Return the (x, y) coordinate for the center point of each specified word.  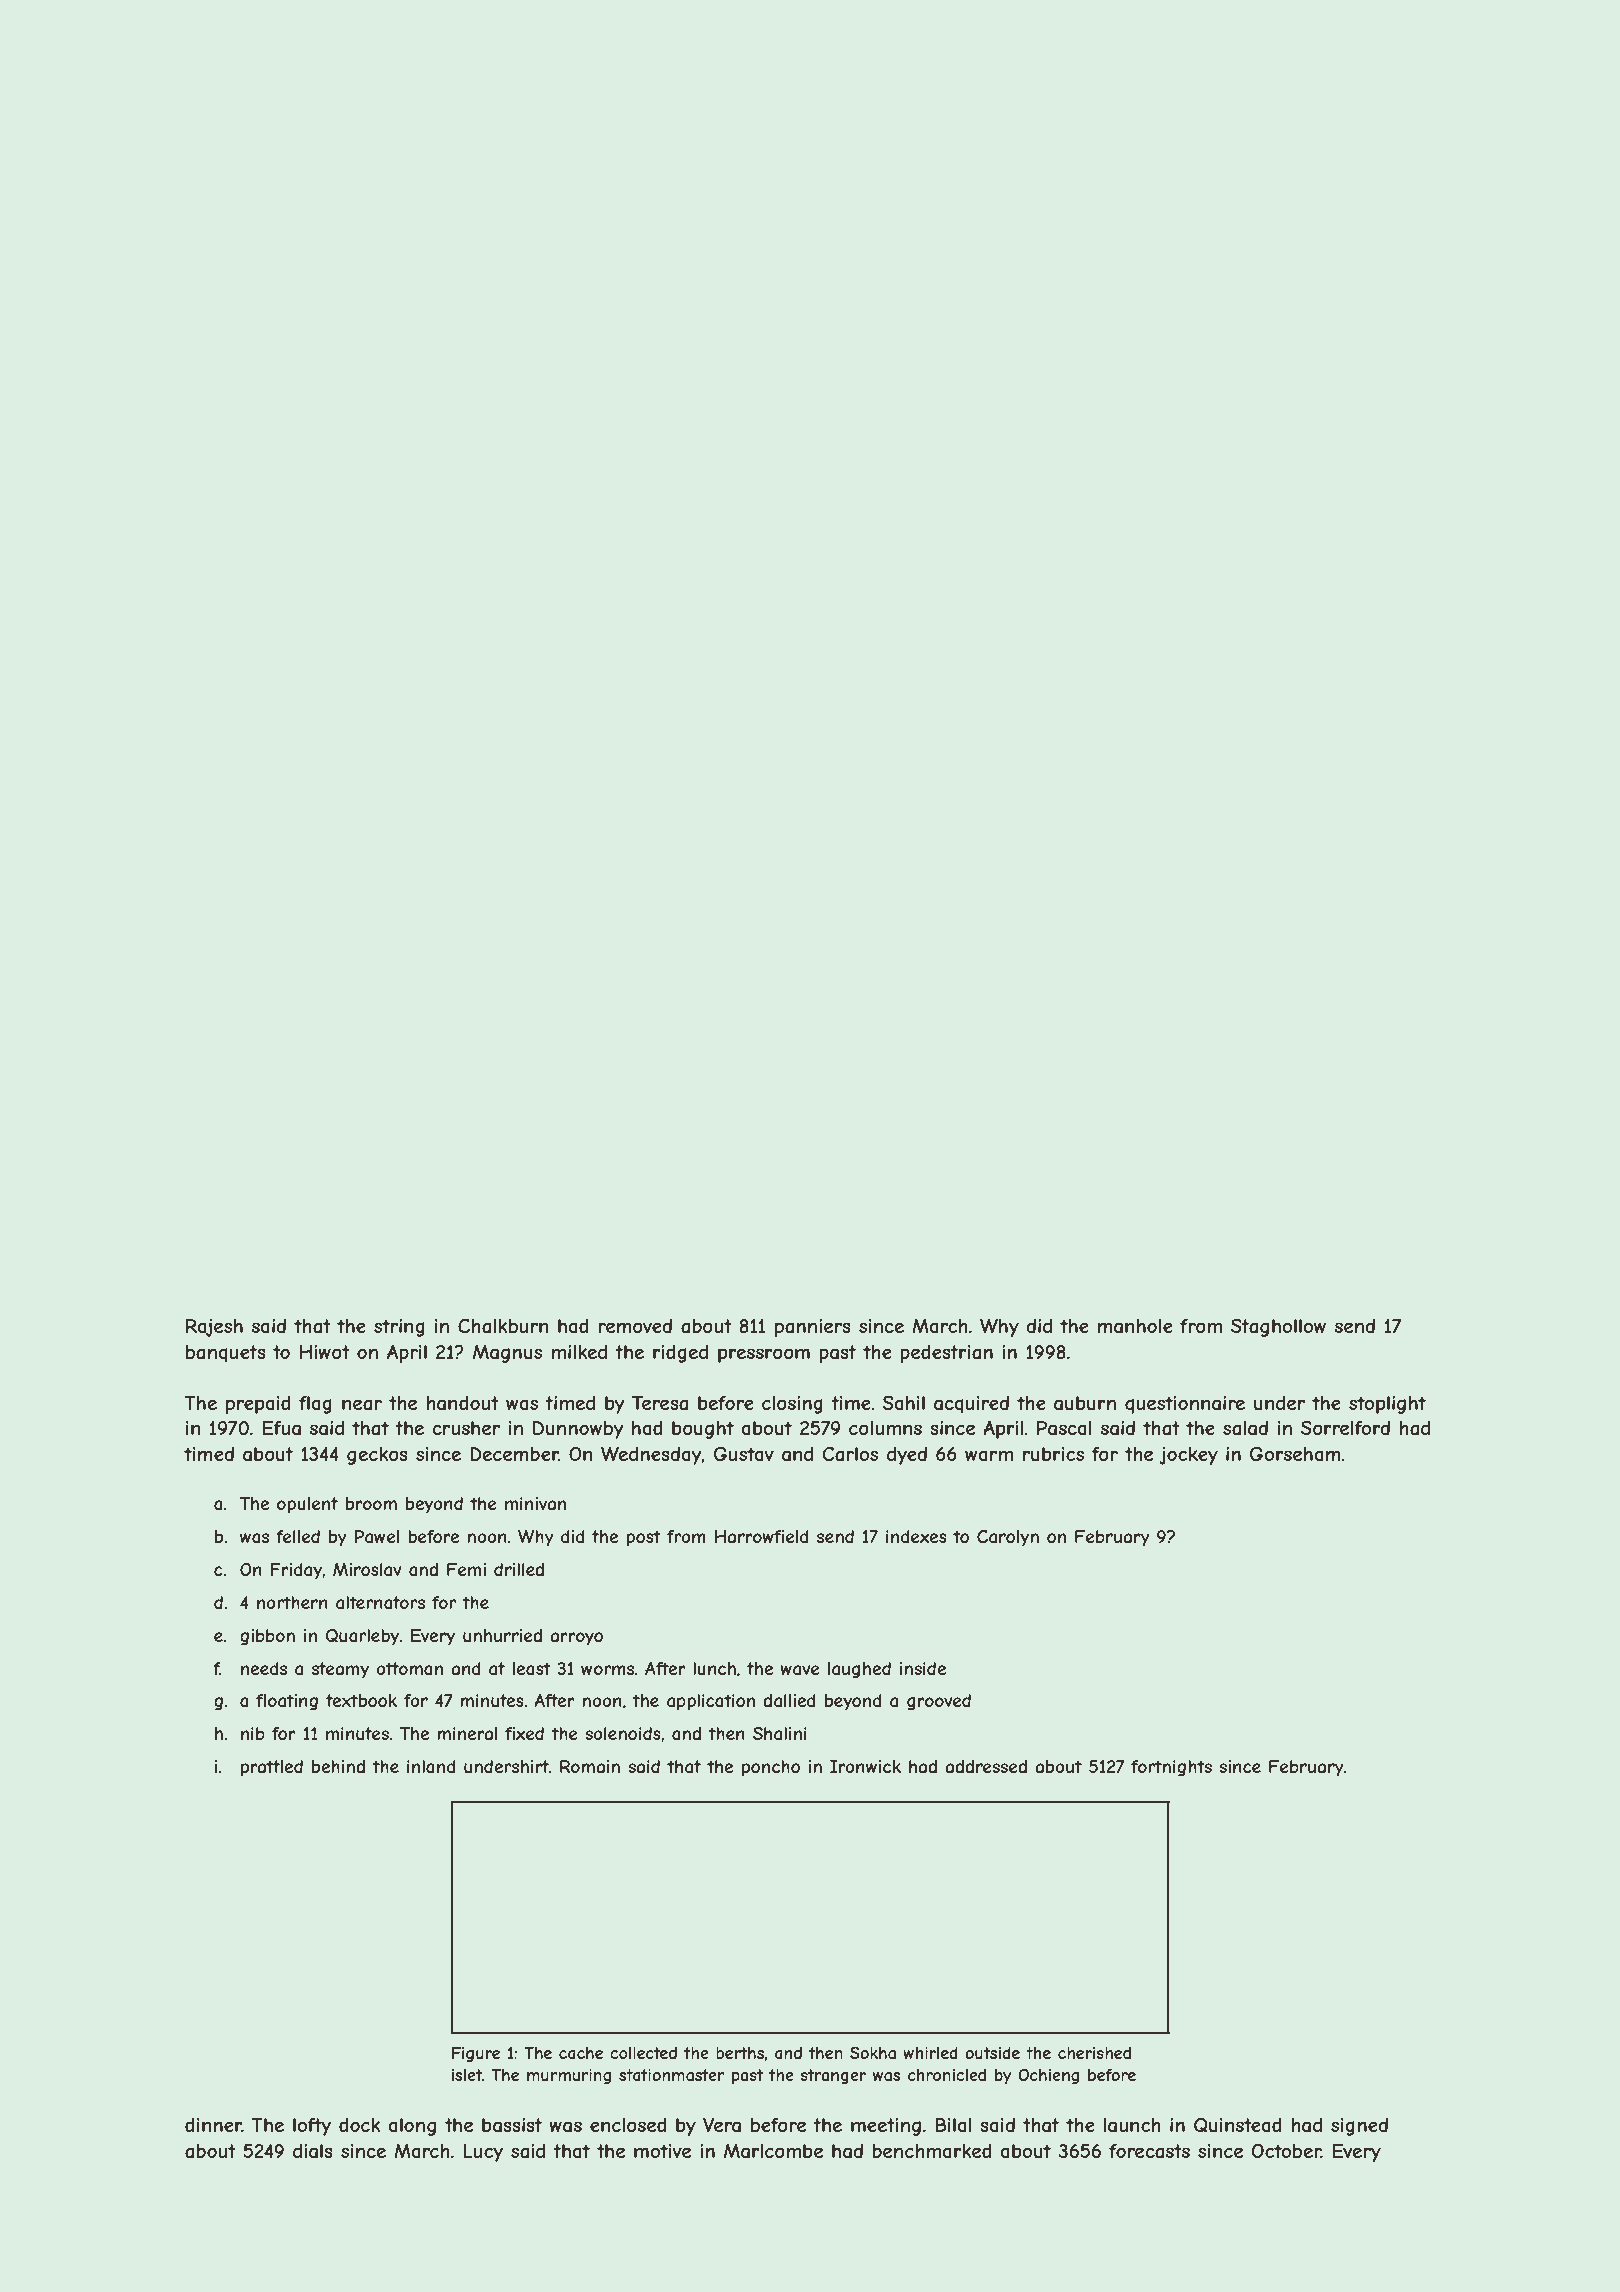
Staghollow (1278, 1327)
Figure (476, 2054)
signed (1359, 2127)
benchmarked (932, 2151)
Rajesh (214, 1327)
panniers (813, 1328)
